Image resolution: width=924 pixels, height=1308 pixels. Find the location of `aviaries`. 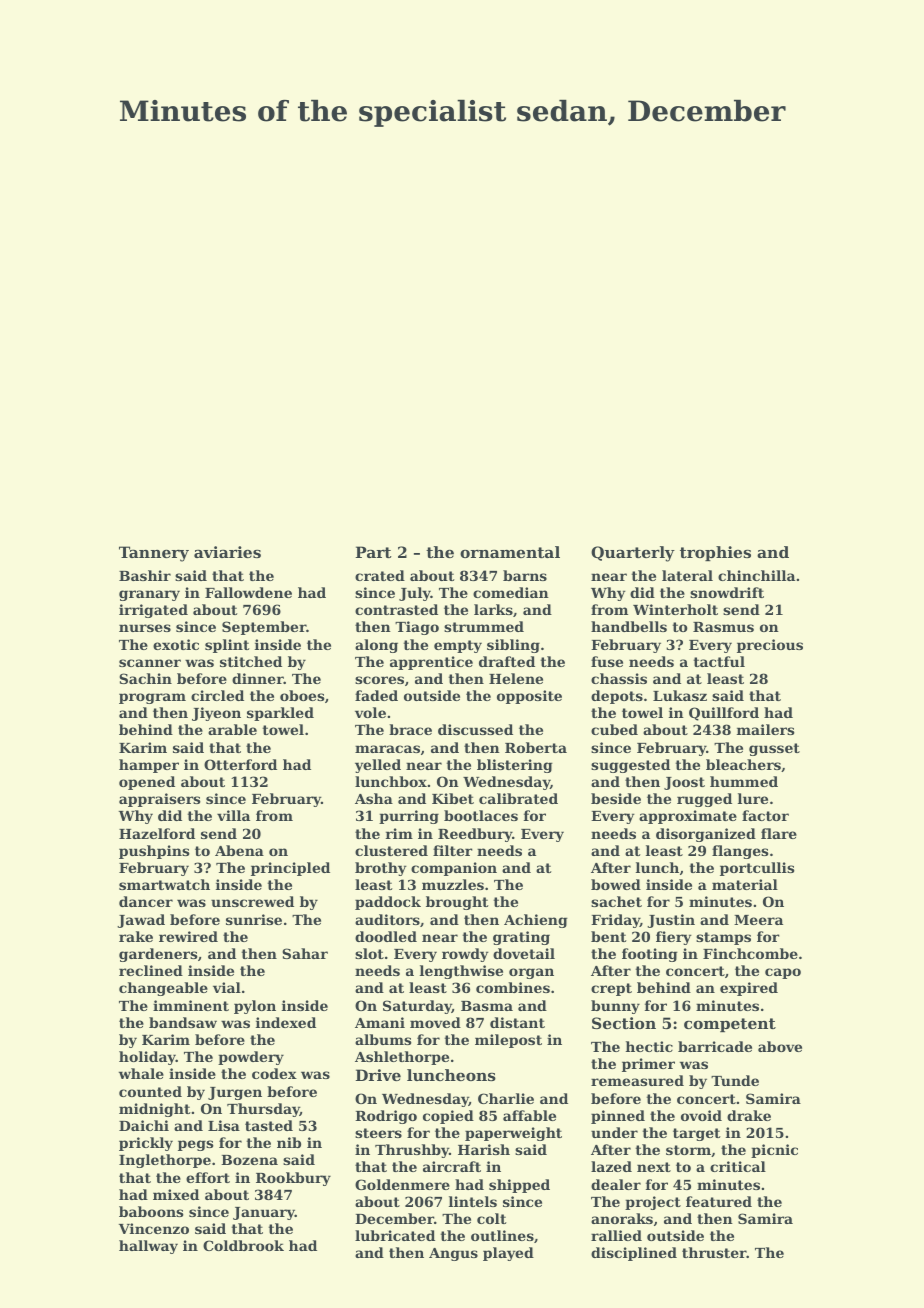

aviaries is located at coordinates (227, 552).
